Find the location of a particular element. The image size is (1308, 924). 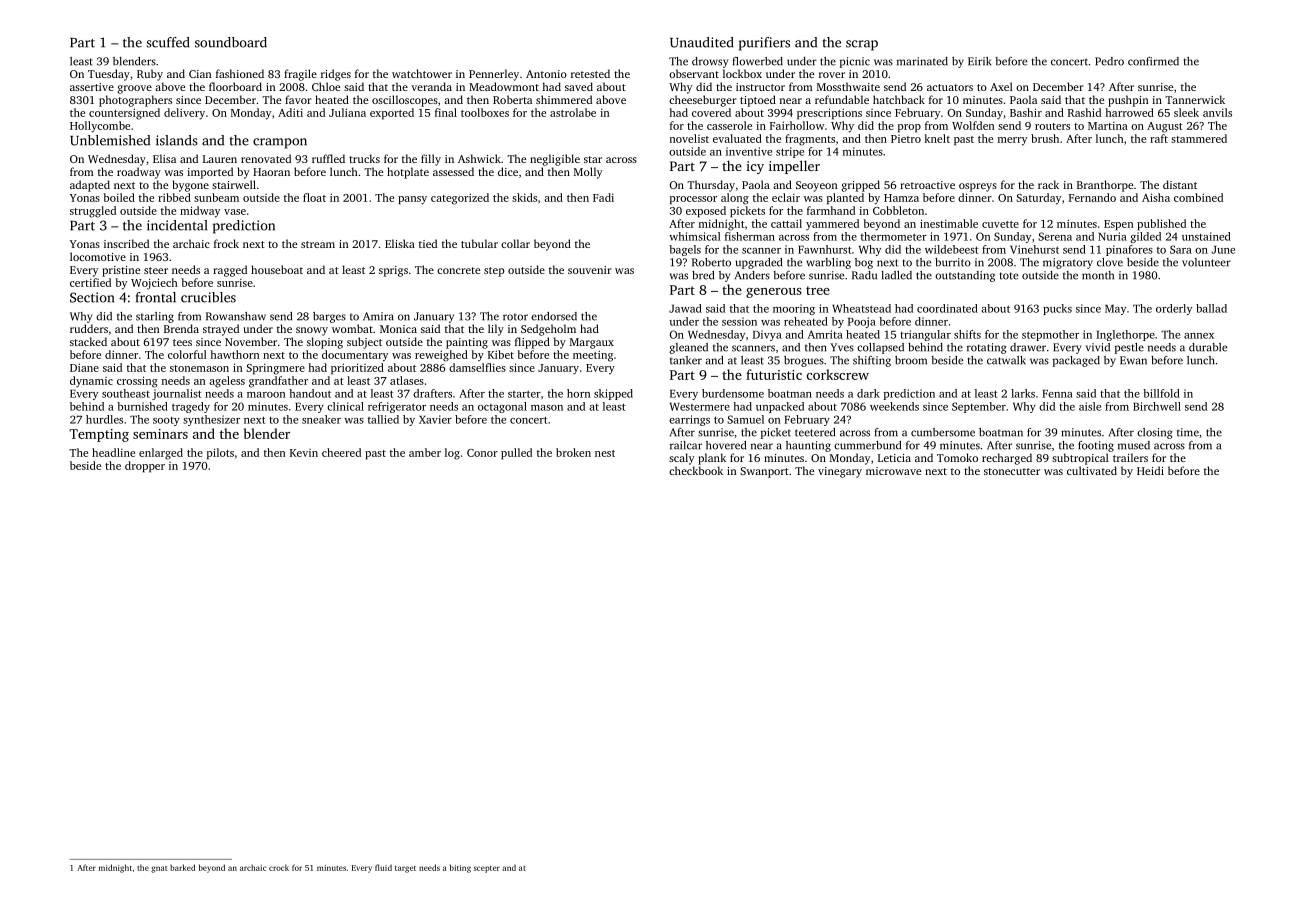

countersigned is located at coordinates (124, 114).
